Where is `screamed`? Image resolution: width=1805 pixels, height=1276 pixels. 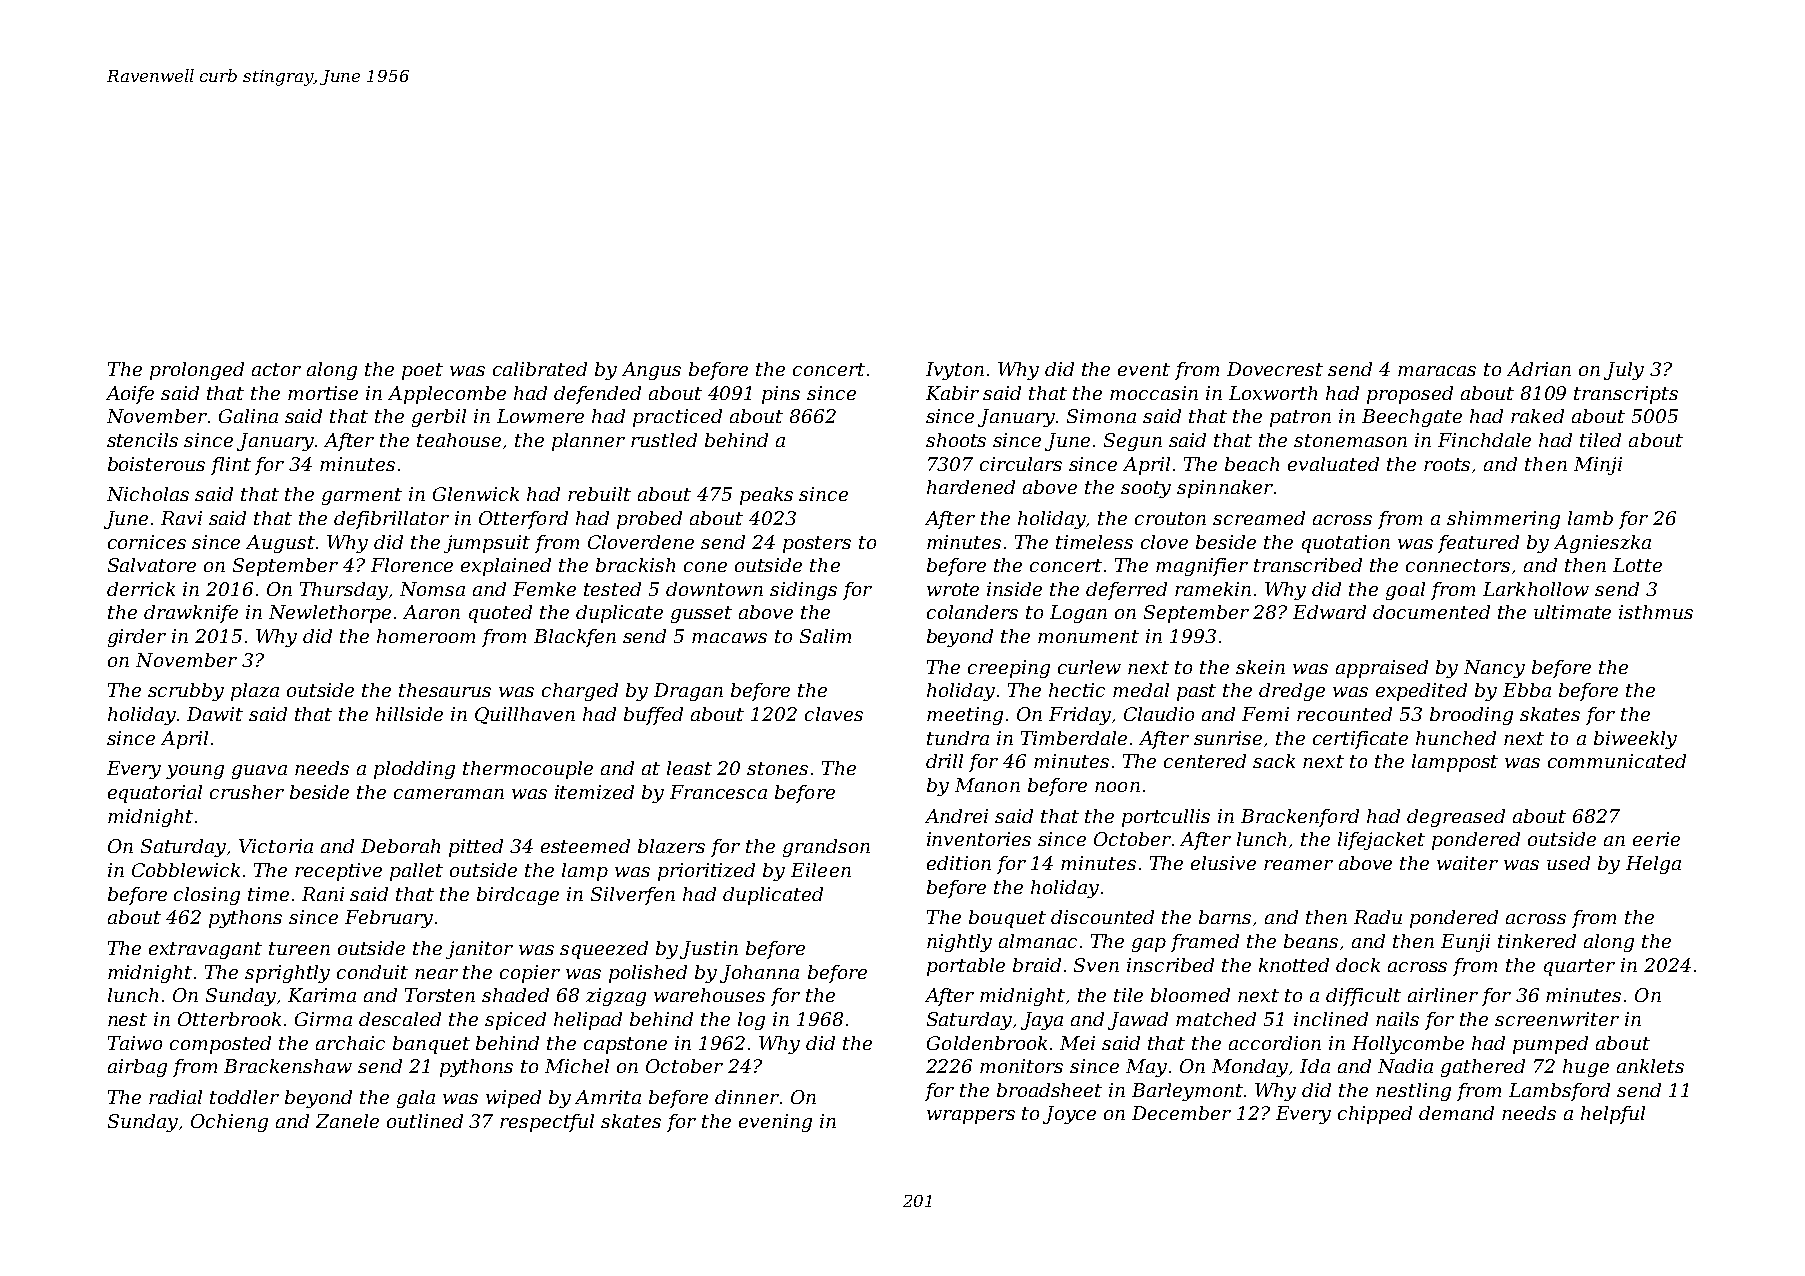
screamed is located at coordinates (1259, 518).
